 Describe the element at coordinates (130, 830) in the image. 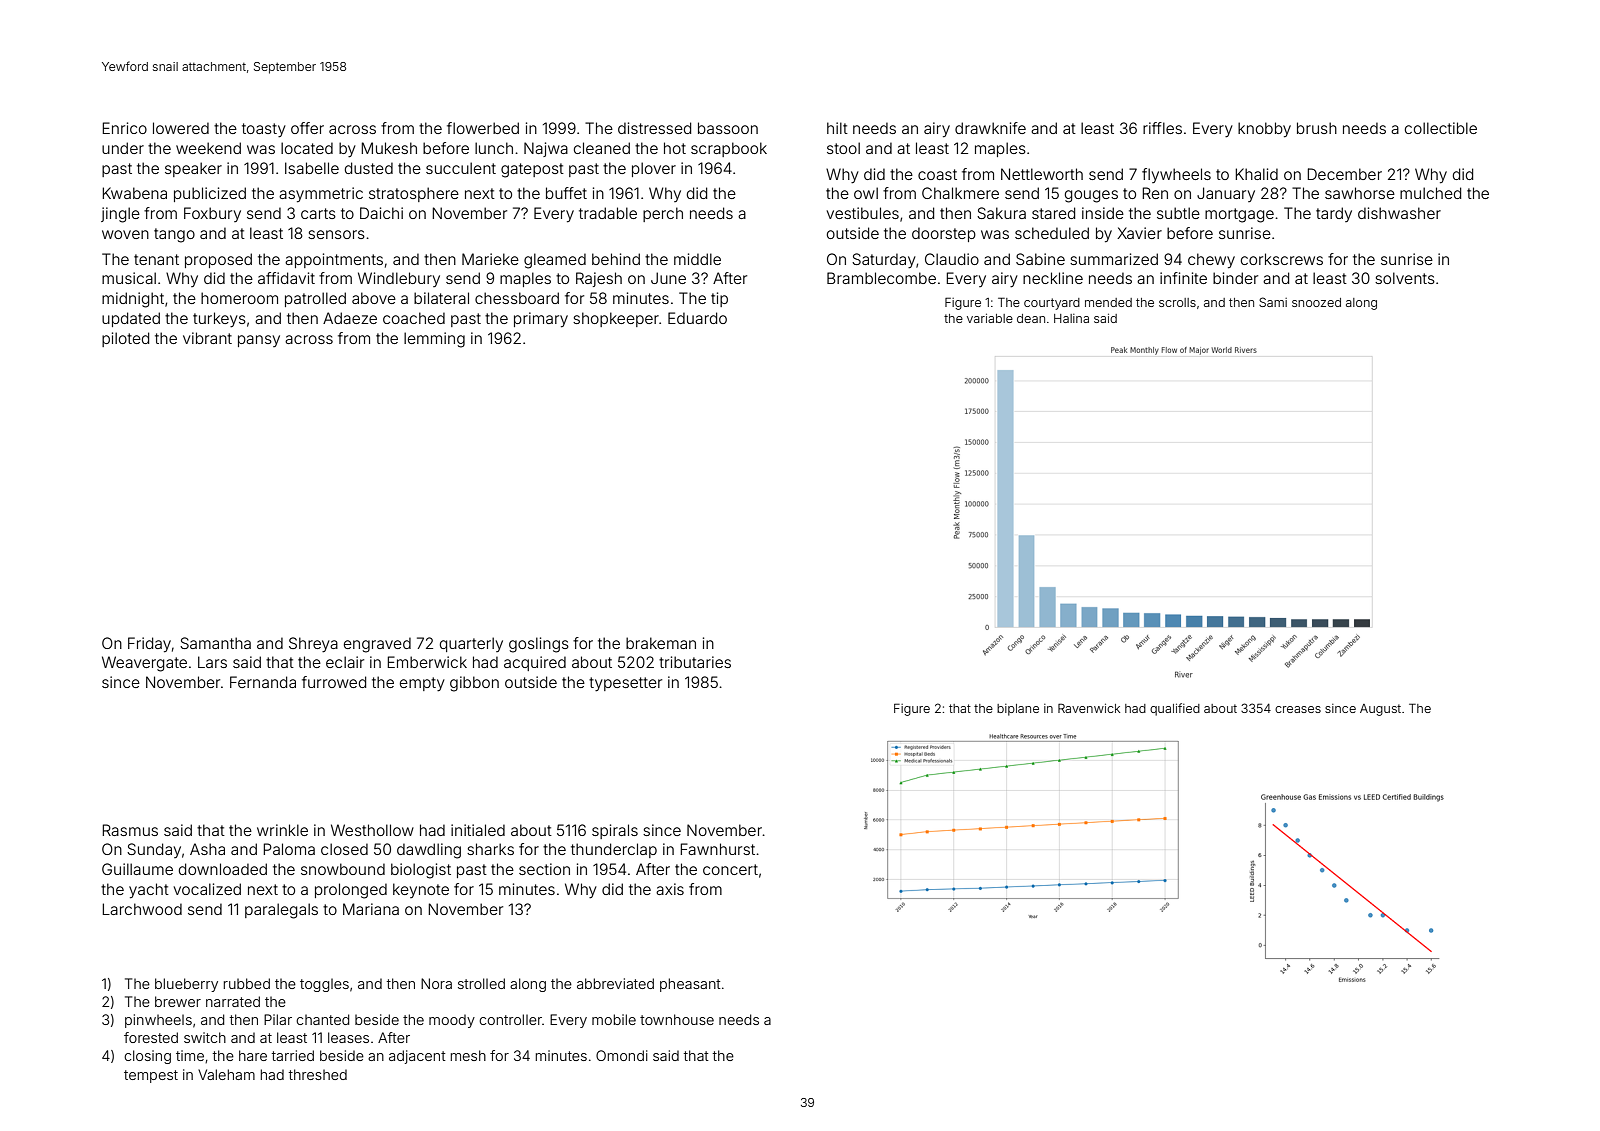

I see `Rasmus` at that location.
